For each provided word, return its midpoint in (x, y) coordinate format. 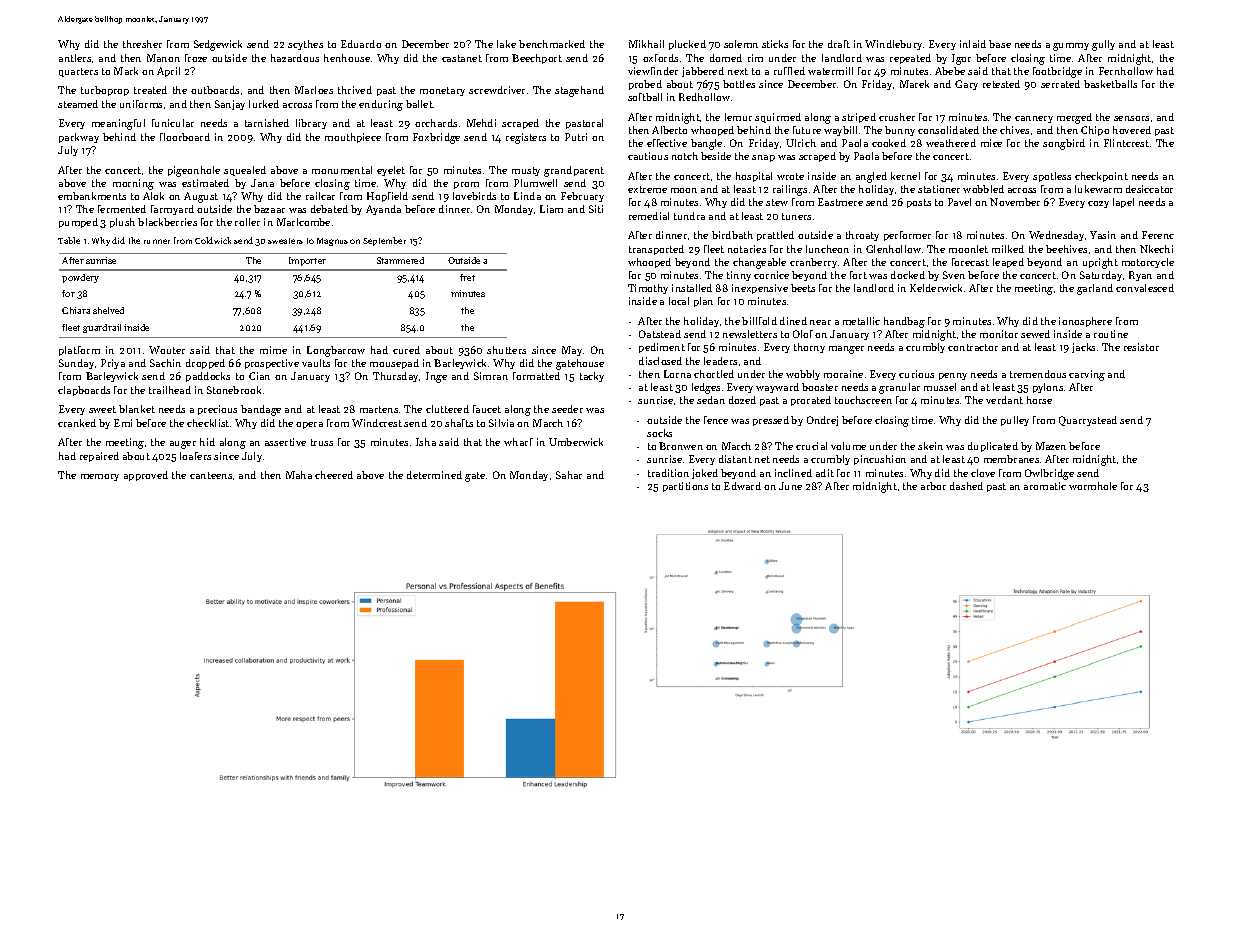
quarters (78, 72)
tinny (739, 276)
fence (716, 420)
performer (907, 236)
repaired (99, 457)
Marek (914, 84)
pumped (78, 223)
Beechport (537, 59)
